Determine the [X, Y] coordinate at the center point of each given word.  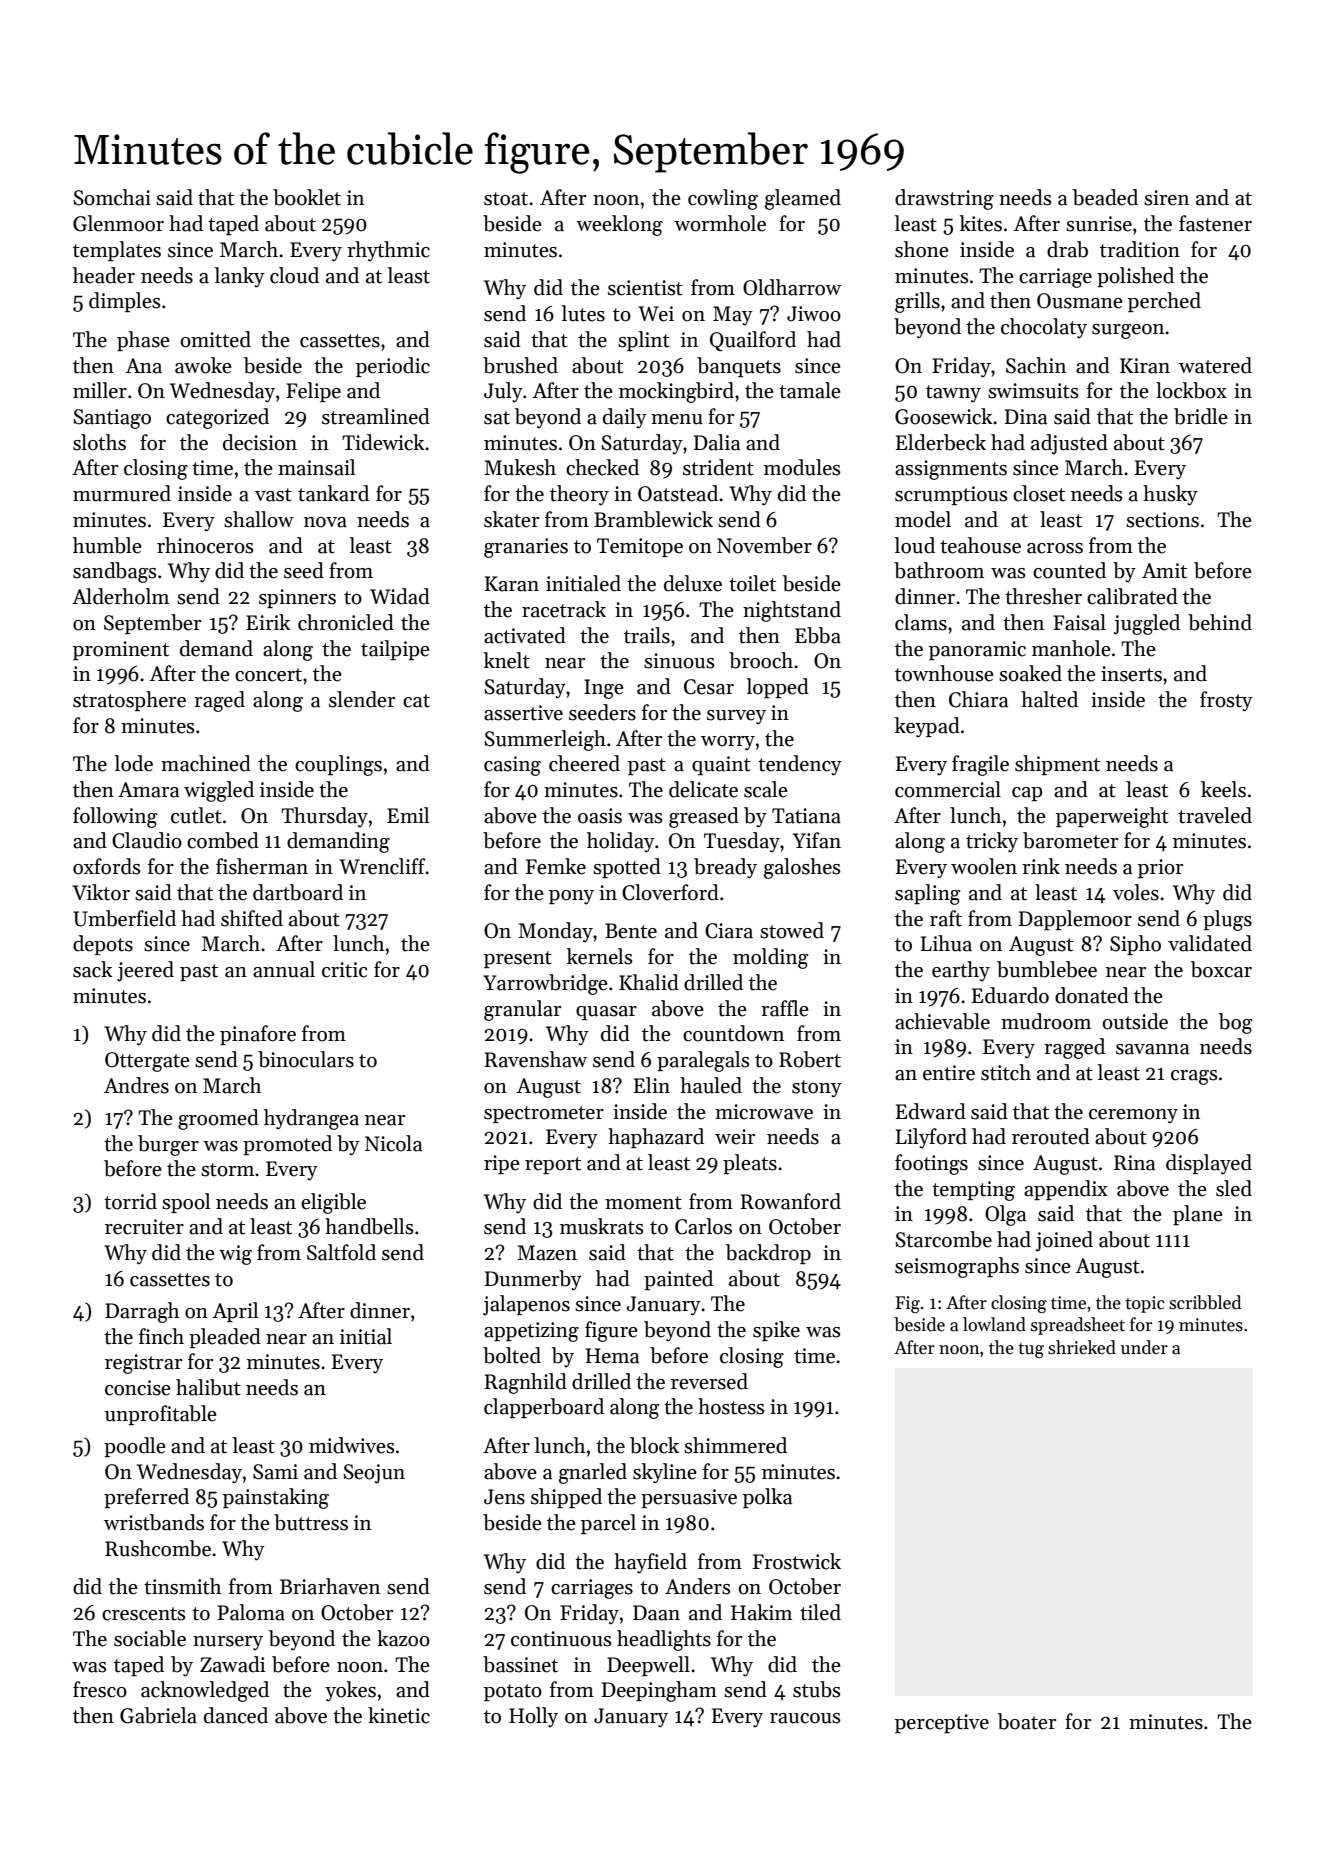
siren [1166, 198]
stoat [506, 199]
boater [1027, 1721]
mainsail [316, 467]
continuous [561, 1639]
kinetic [399, 1715]
